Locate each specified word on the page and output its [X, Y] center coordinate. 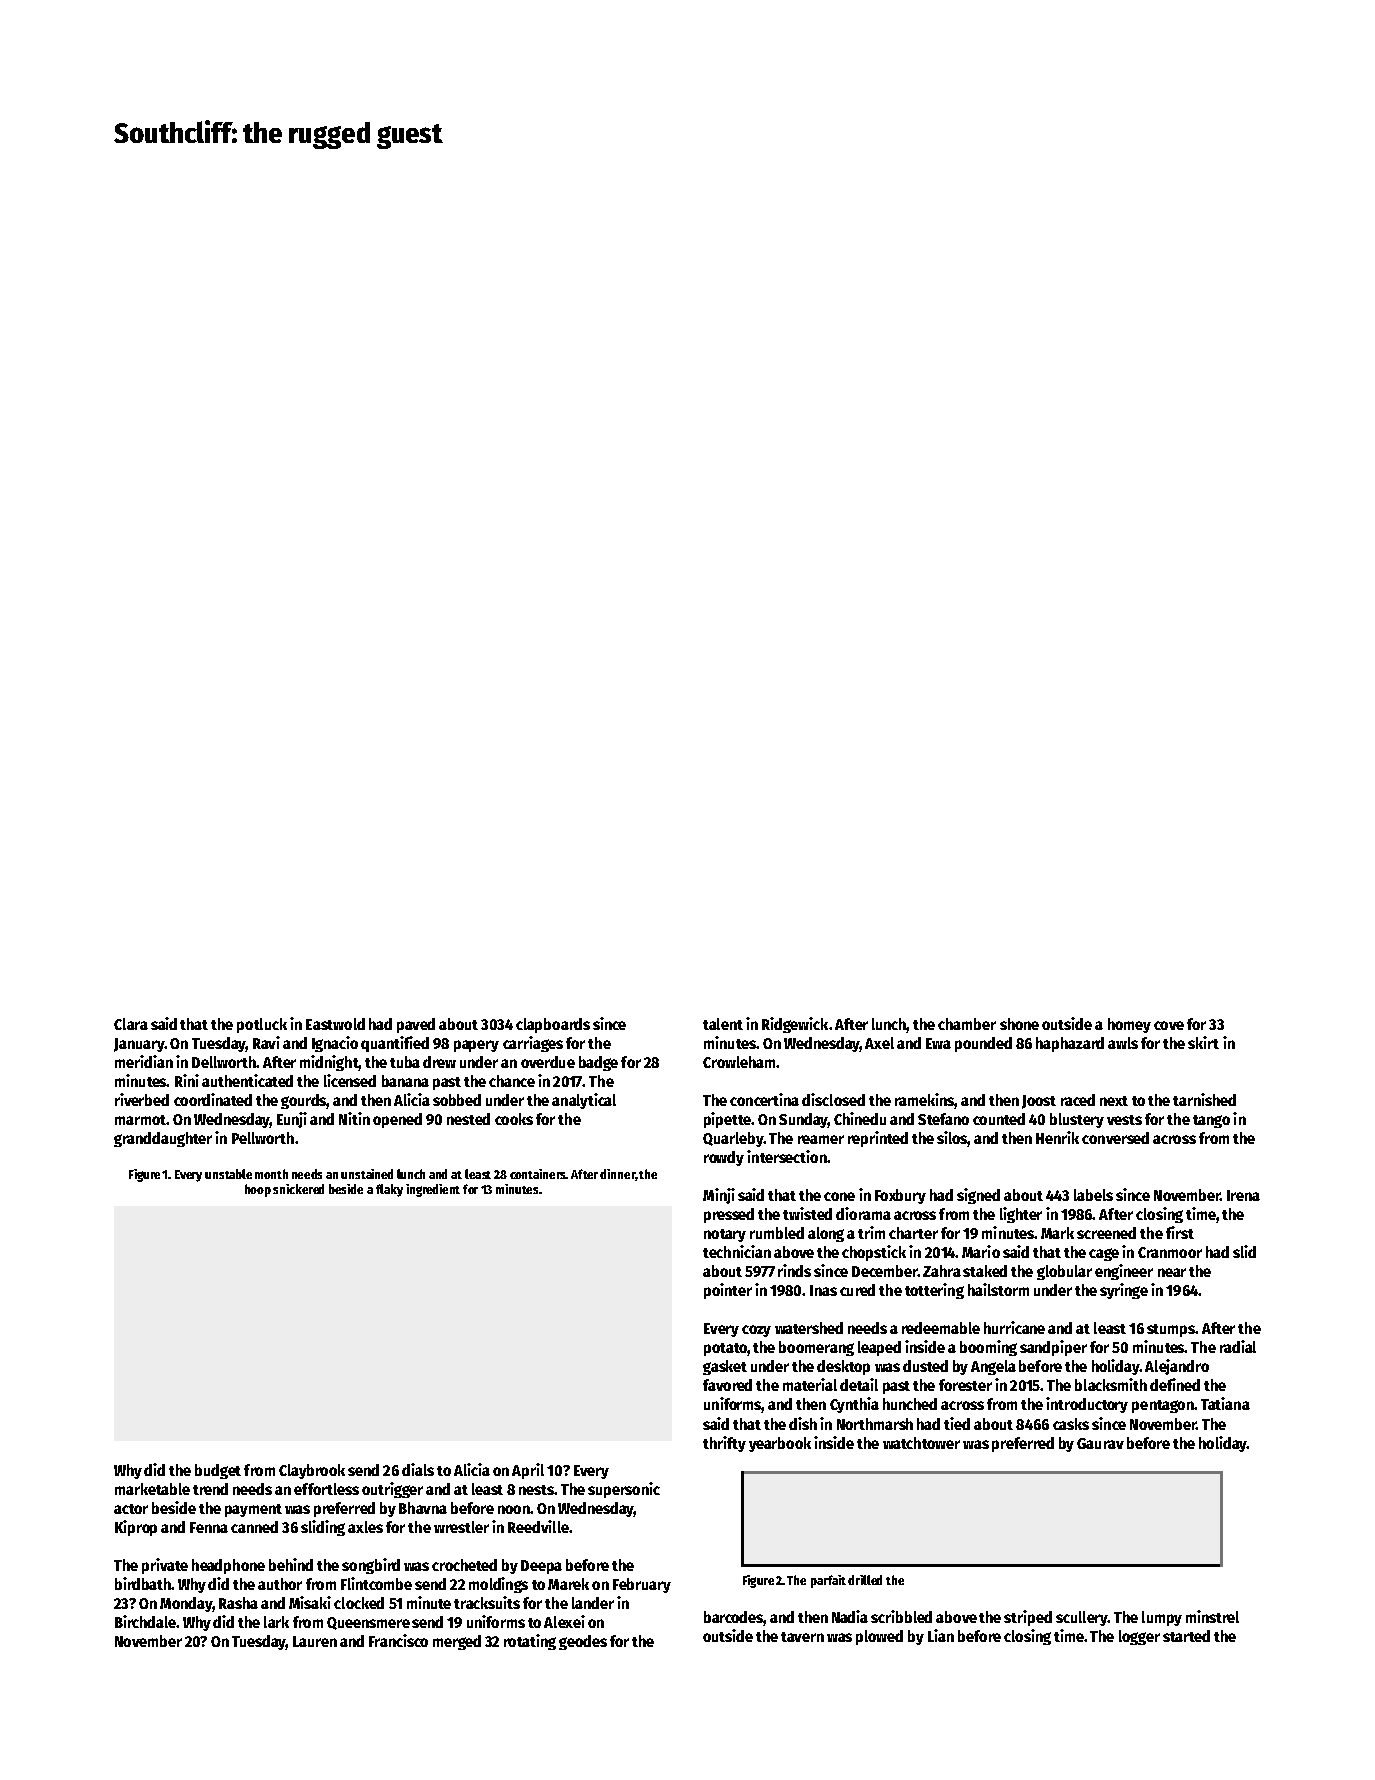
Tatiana [1225, 1403]
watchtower [921, 1443]
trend [210, 1489]
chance [512, 1081]
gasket [725, 1367]
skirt [1203, 1042]
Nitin [354, 1118]
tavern [802, 1637]
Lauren [315, 1641]
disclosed [833, 1099]
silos [952, 1139]
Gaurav [1100, 1443]
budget [218, 1471]
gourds [303, 1101]
